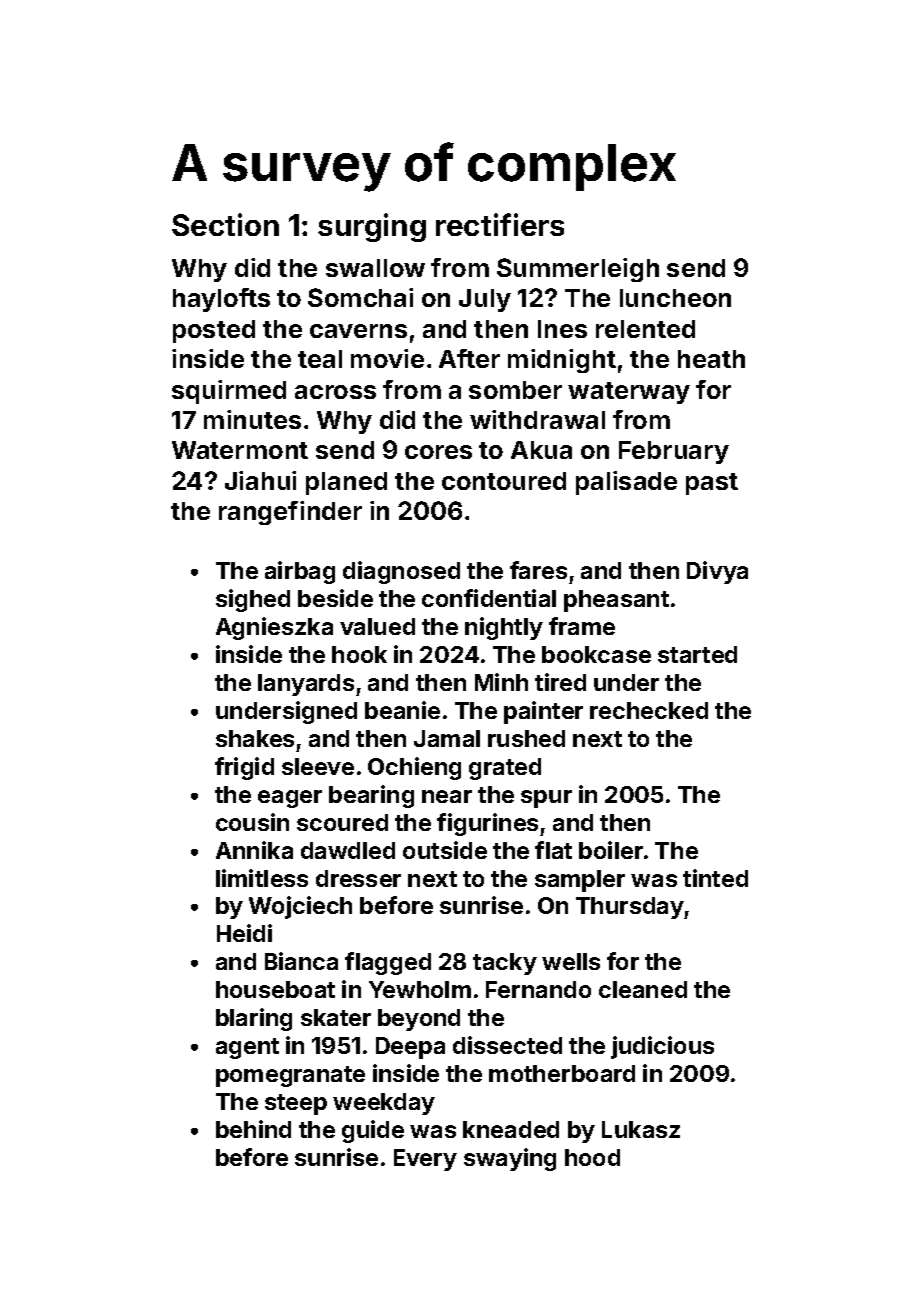 This screenshot has width=924, height=1311. Describe the element at coordinates (510, 1159) in the screenshot. I see `swaying` at that location.
